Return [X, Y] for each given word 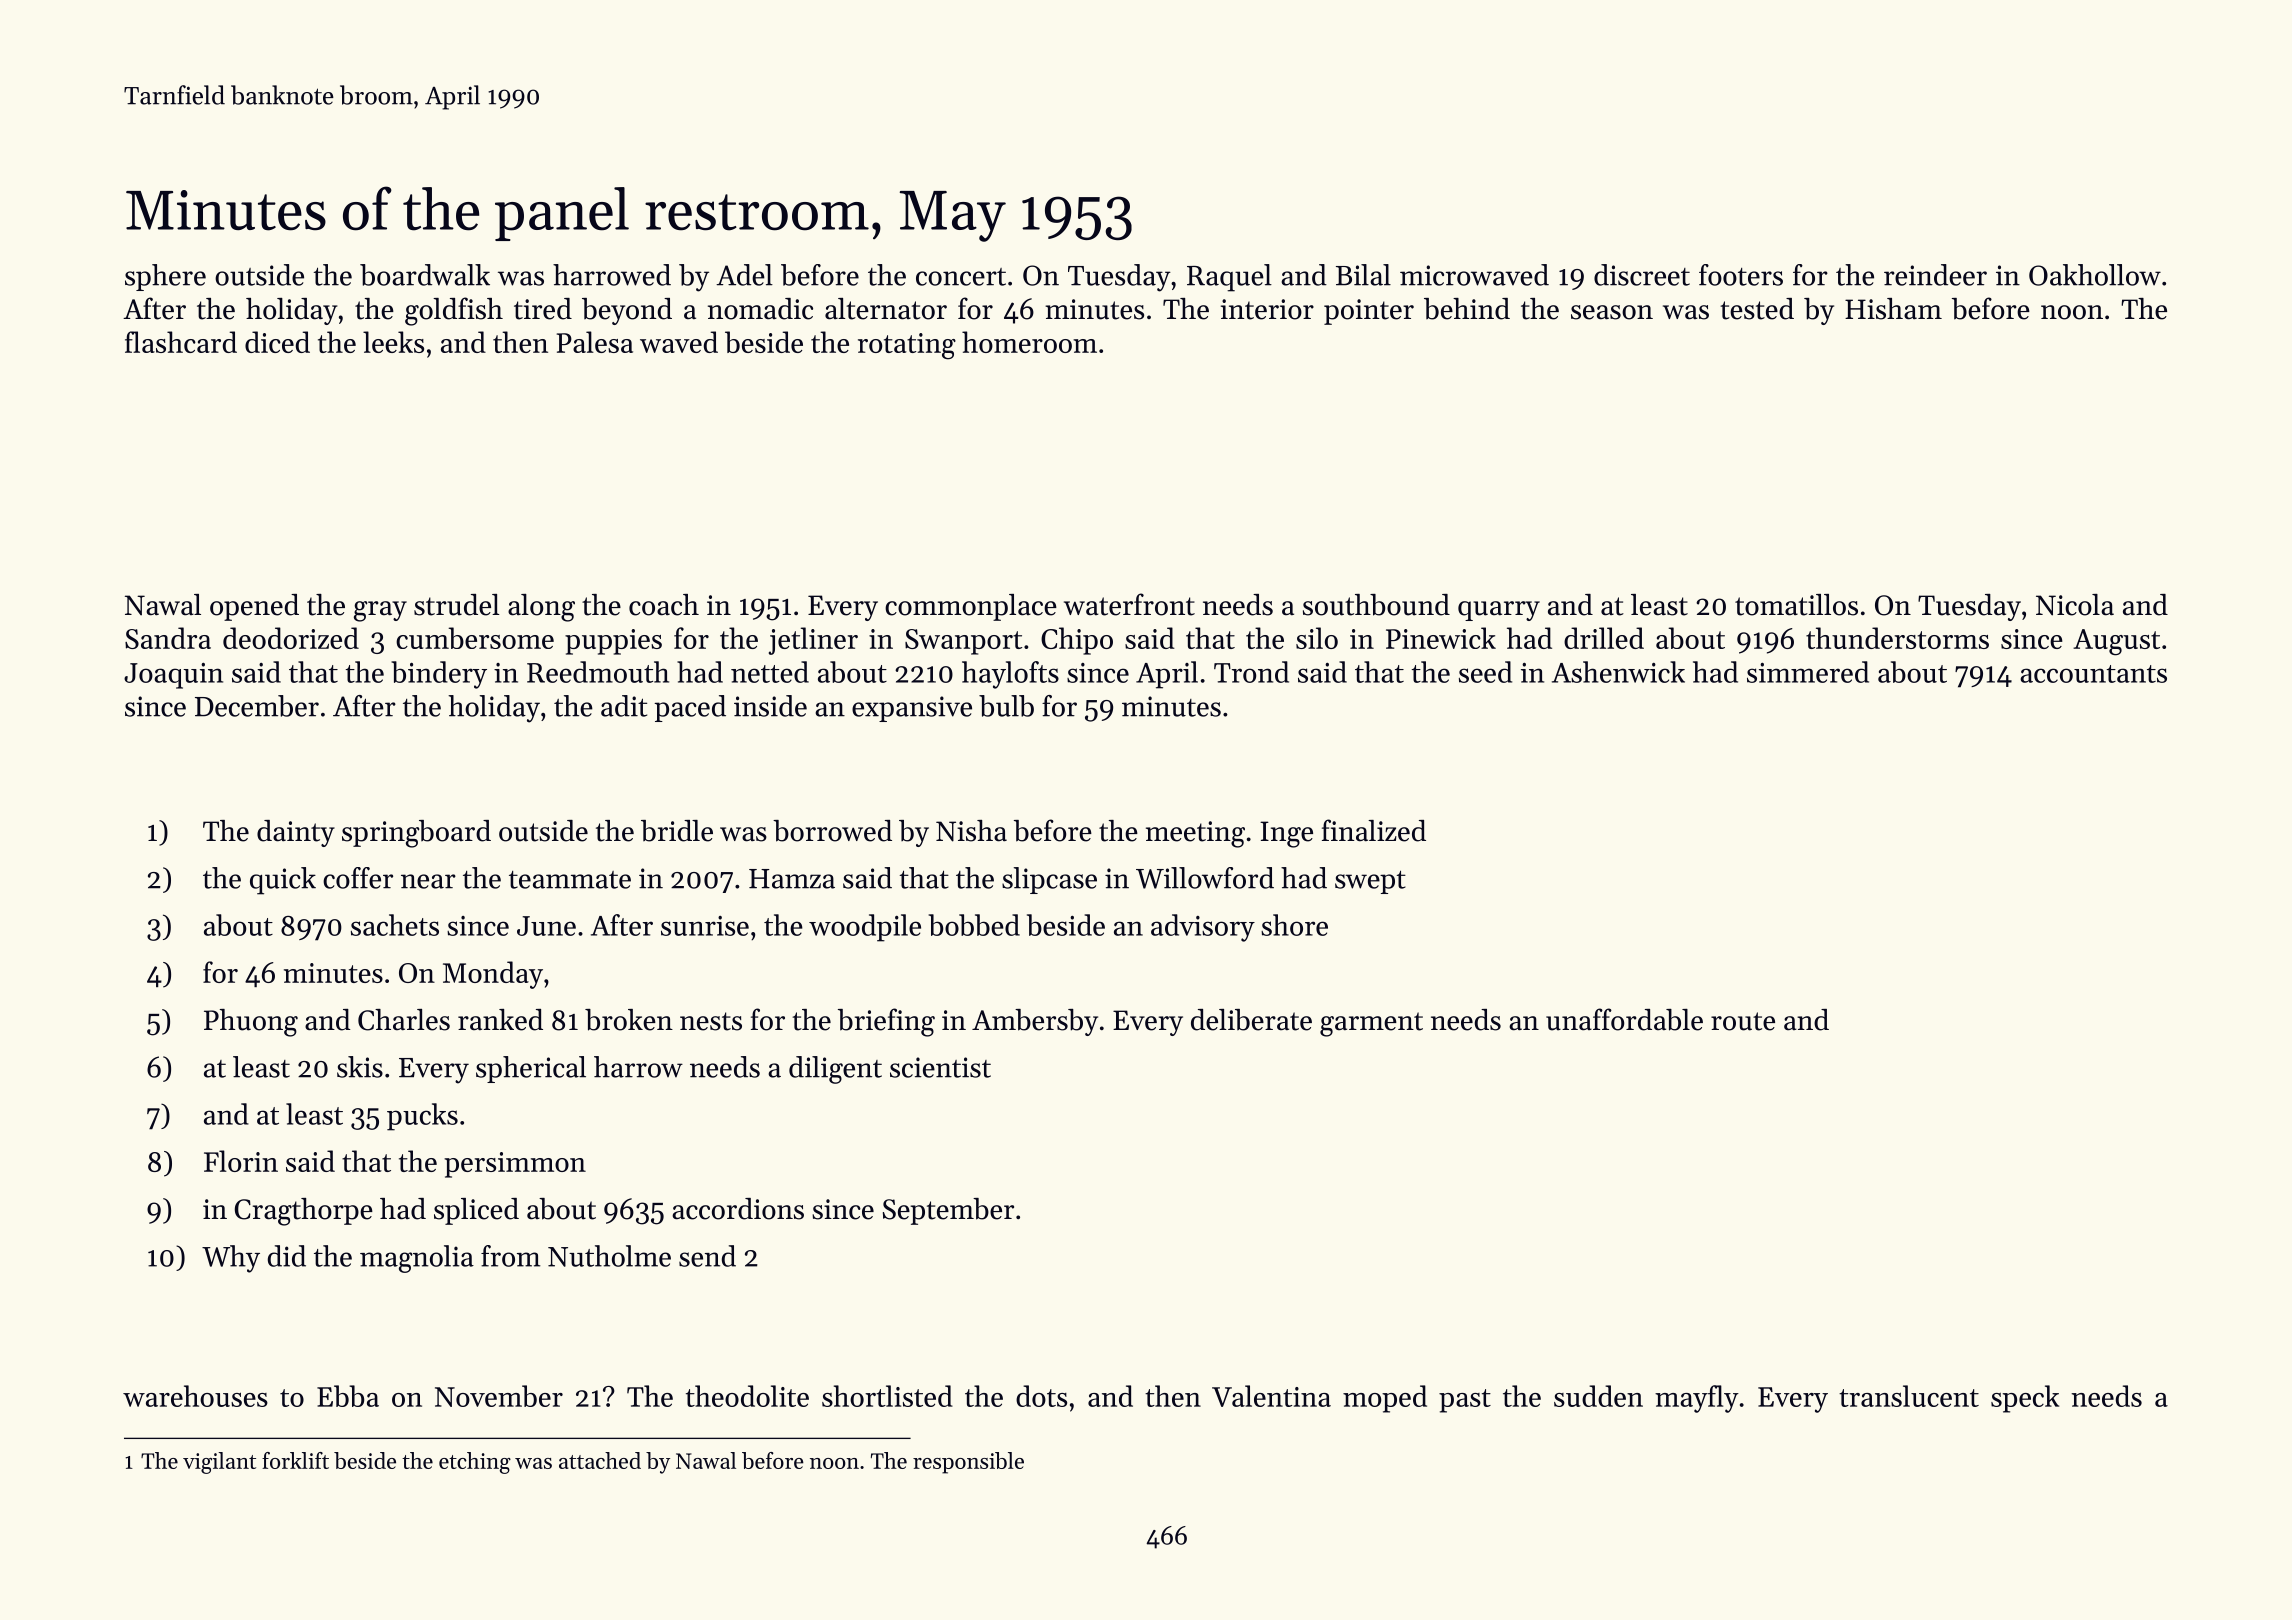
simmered [1808, 672]
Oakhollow [2095, 275]
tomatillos [1796, 605]
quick [283, 881]
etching [475, 1463]
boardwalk [425, 275]
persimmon [515, 1165]
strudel [456, 605]
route [1743, 1021]
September [948, 1211]
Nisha [971, 831]
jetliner [813, 641]
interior [1267, 309]
